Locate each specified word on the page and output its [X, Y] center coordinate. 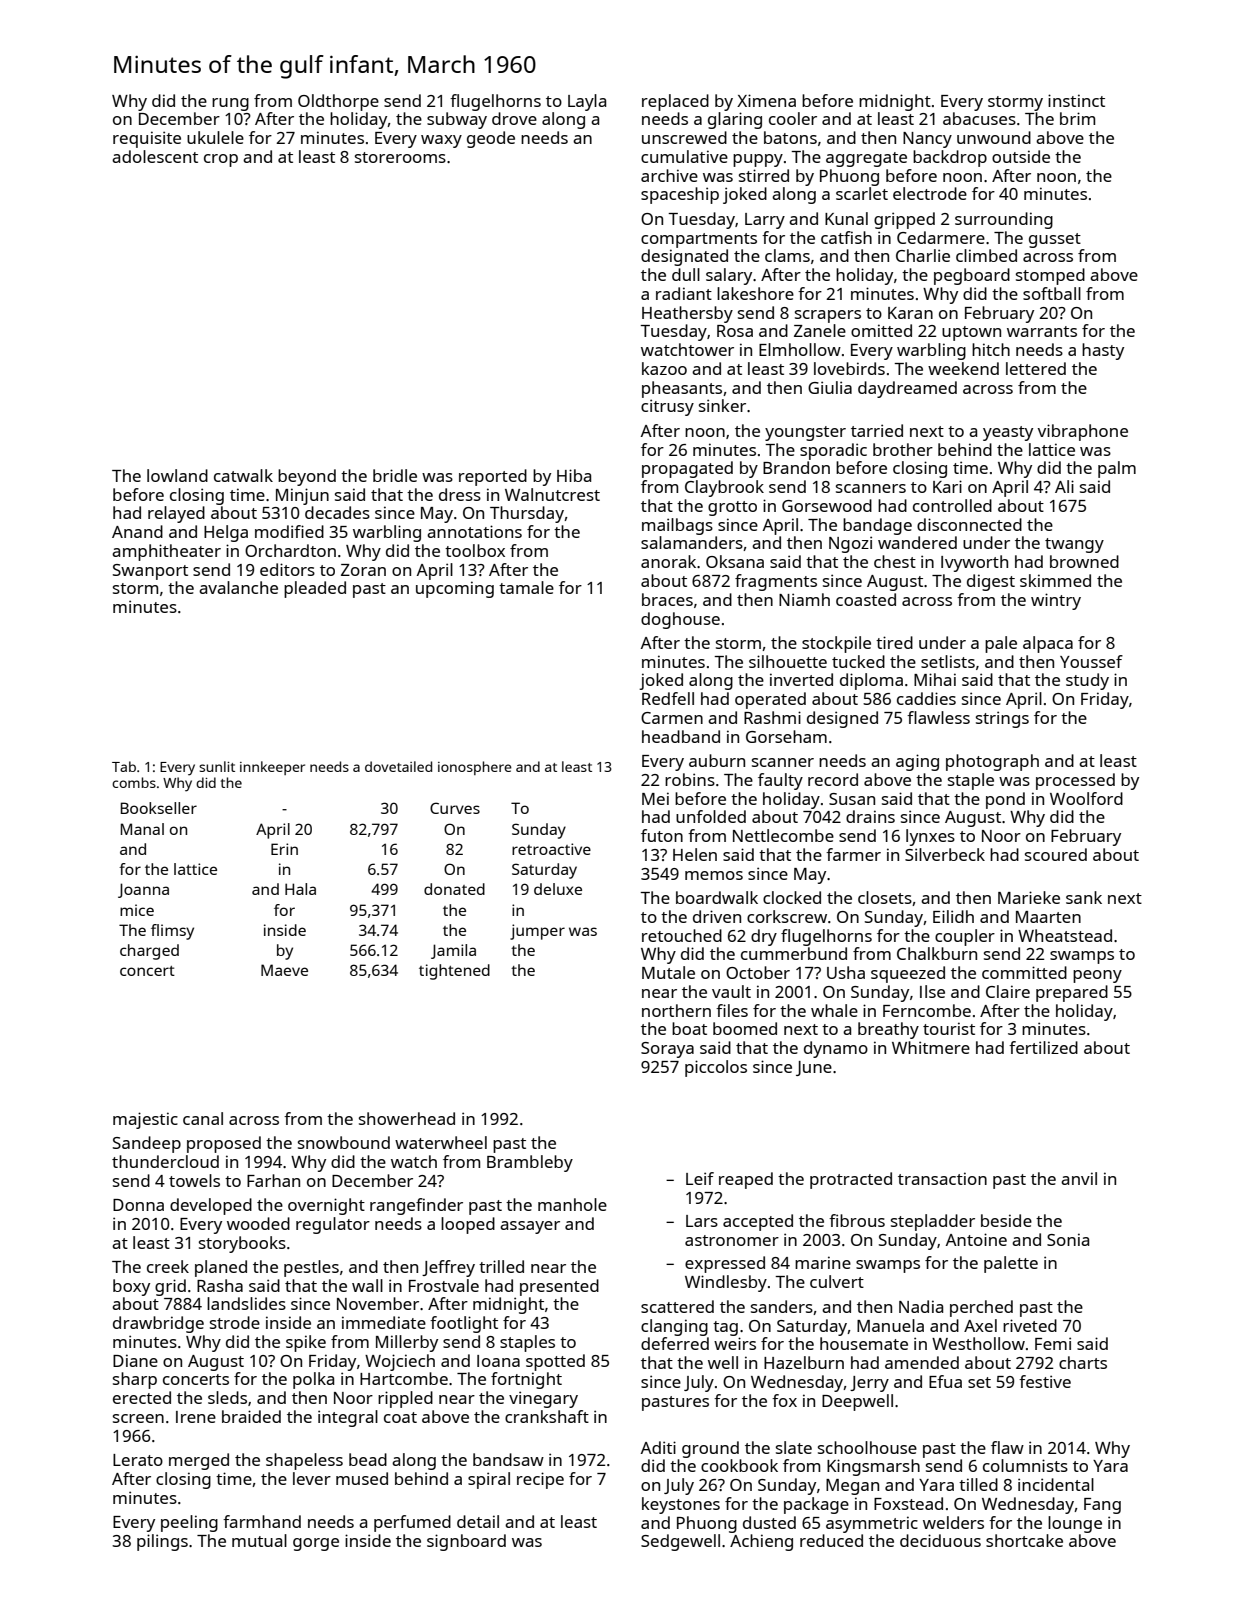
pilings [162, 1542]
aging [917, 762]
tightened [454, 972]
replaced [675, 102]
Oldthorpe [338, 102]
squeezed [908, 974]
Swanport [150, 572]
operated [770, 700]
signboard [466, 1542]
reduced [831, 1540]
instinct [1076, 100]
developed [211, 1206]
